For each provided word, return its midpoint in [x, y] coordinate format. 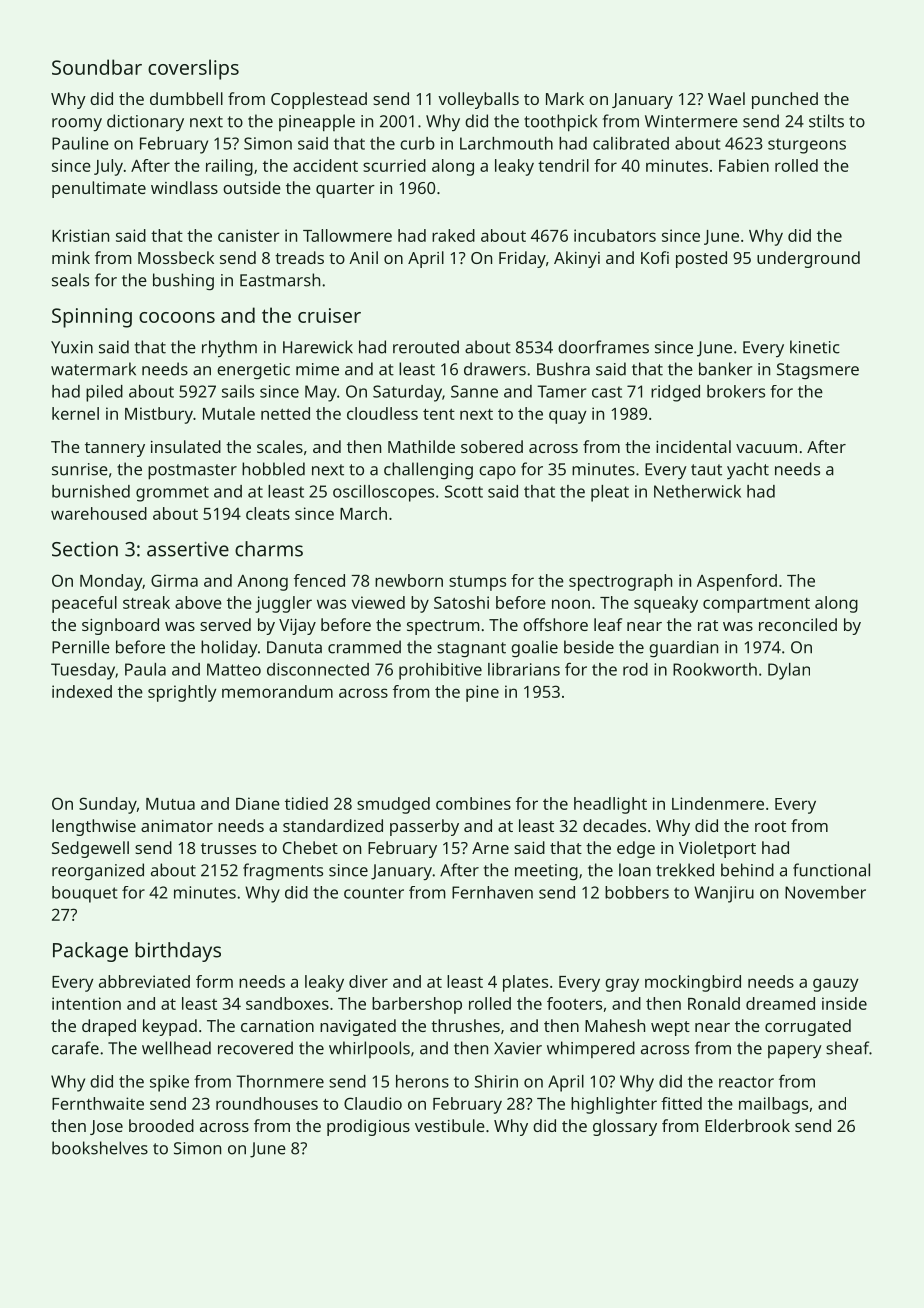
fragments [283, 871]
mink [71, 257]
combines [473, 803]
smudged [393, 805]
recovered [255, 1048]
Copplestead [319, 100]
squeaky [666, 604]
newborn [409, 580]
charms [269, 549]
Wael [726, 98]
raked [453, 235]
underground [808, 259]
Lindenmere [718, 803]
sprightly [182, 693]
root [770, 826]
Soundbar [97, 67]
